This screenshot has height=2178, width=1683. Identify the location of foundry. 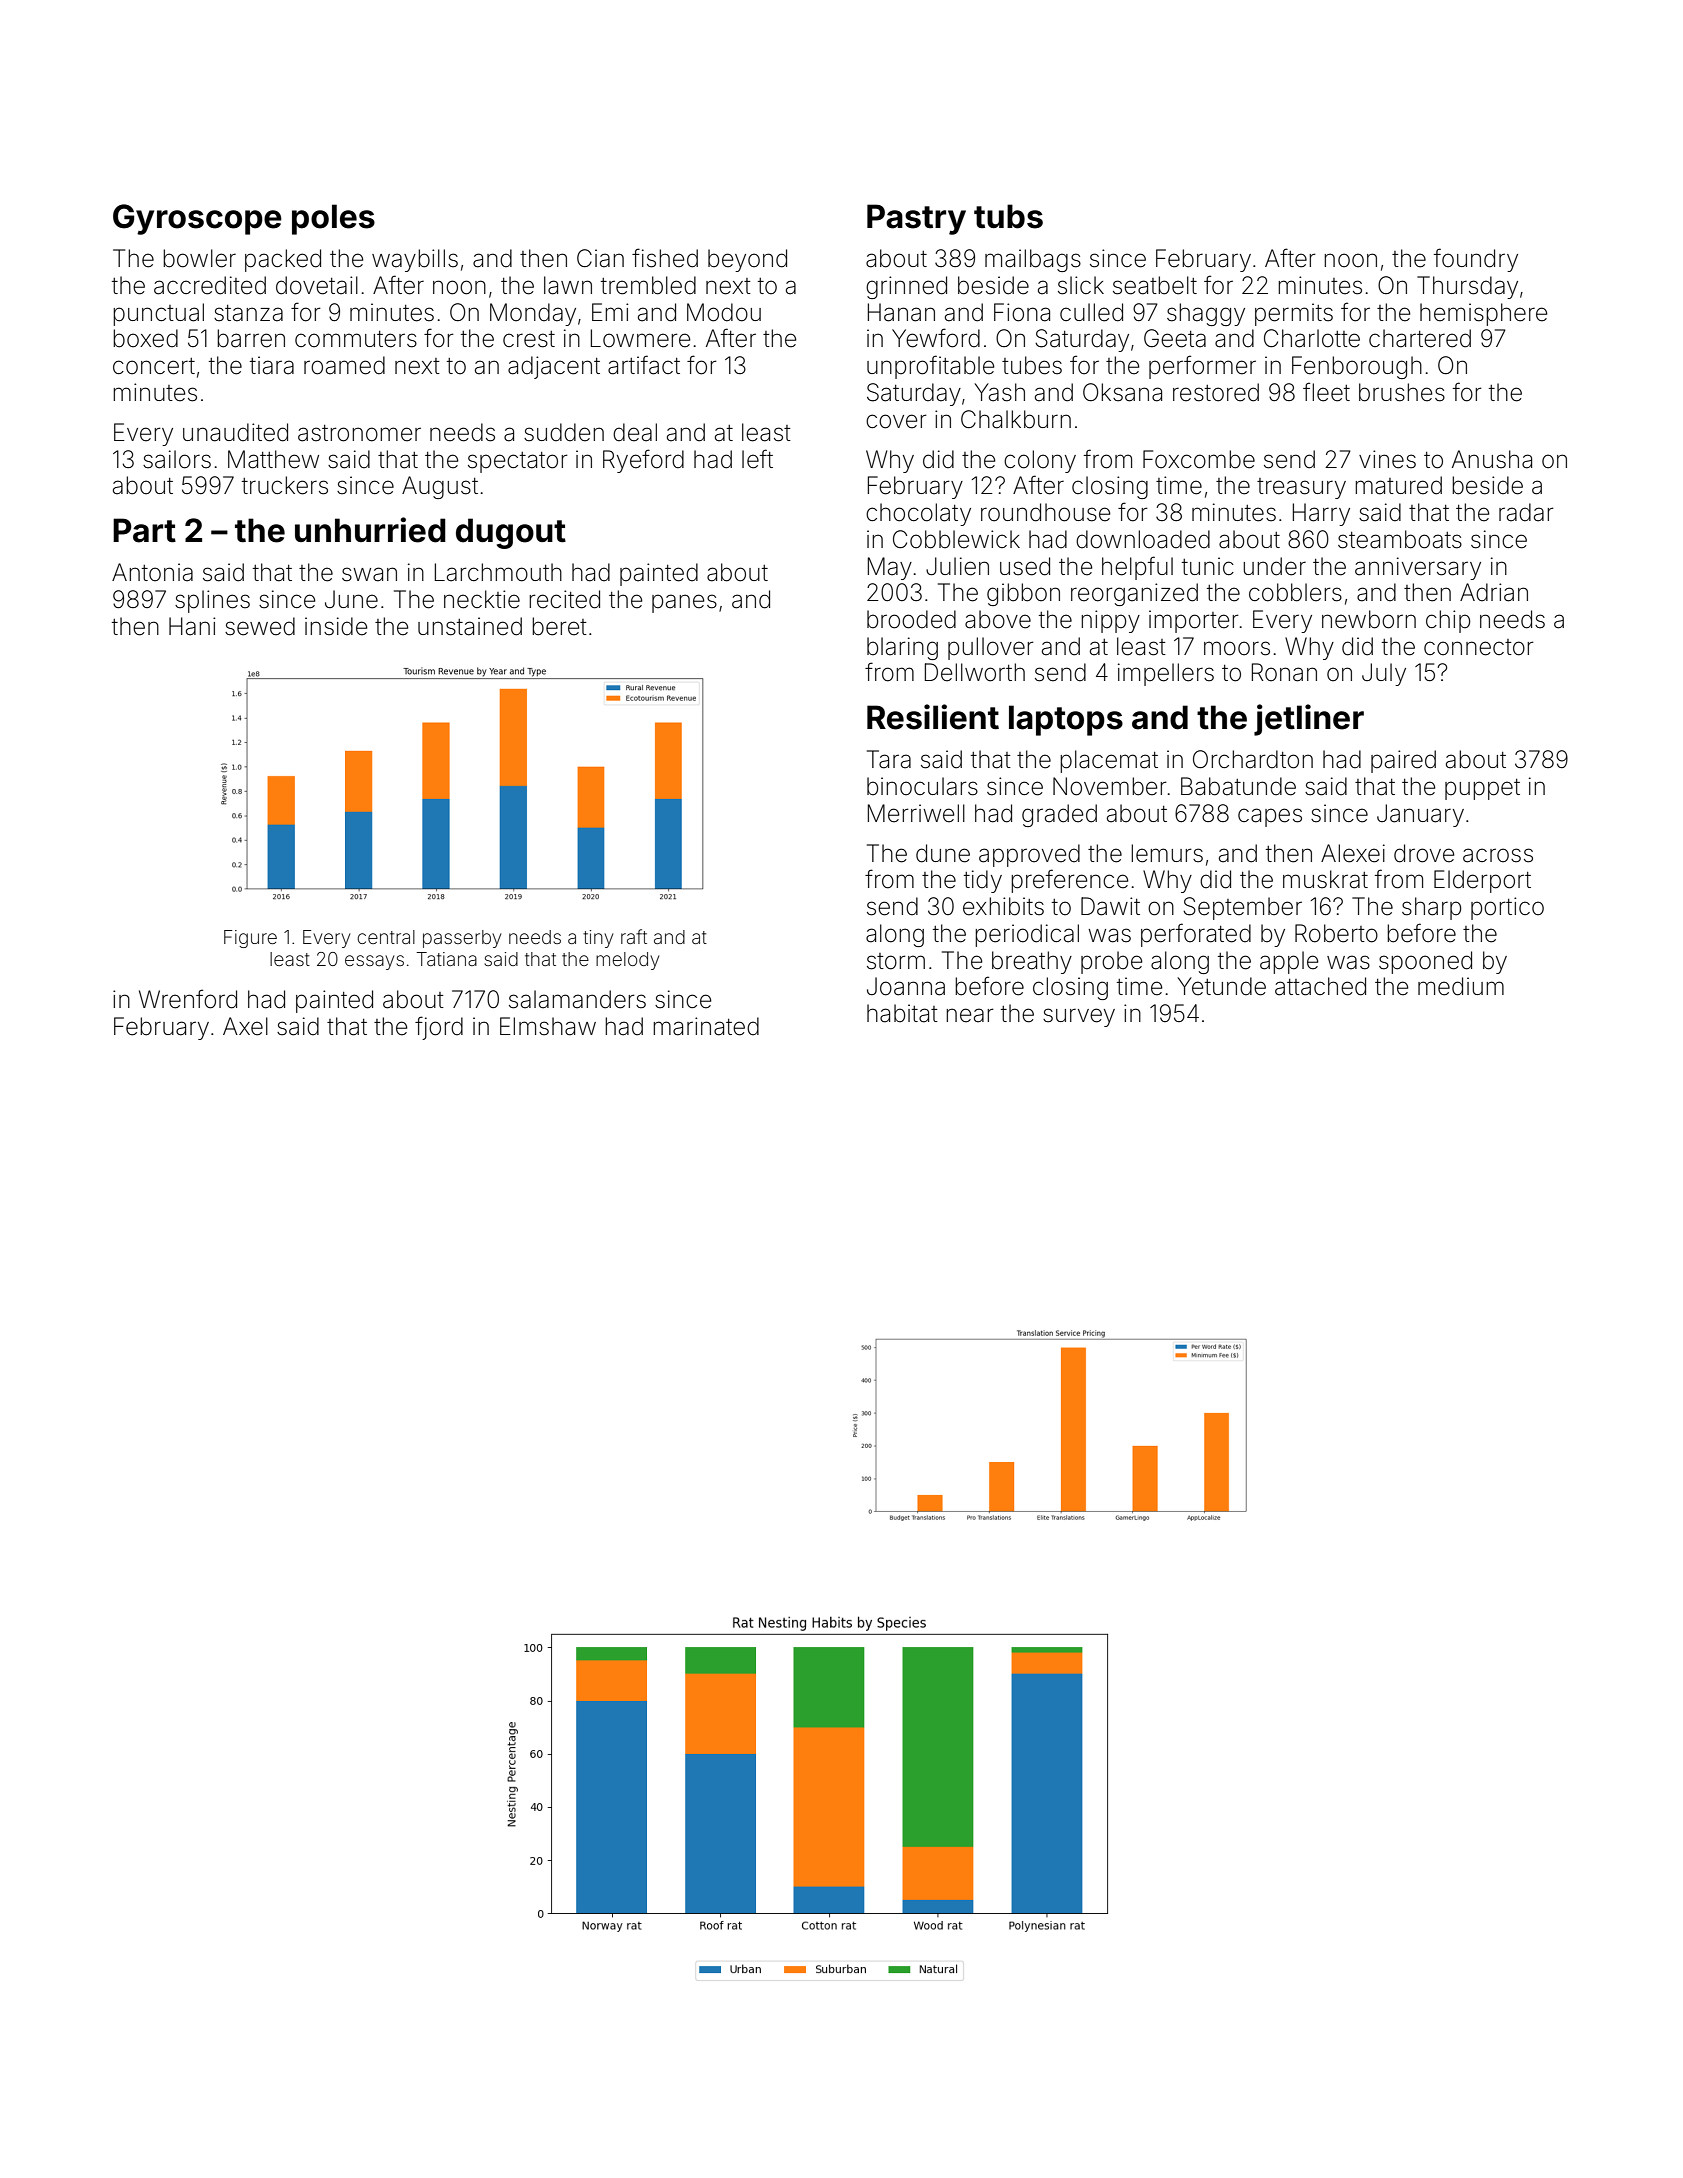
(1476, 260).
